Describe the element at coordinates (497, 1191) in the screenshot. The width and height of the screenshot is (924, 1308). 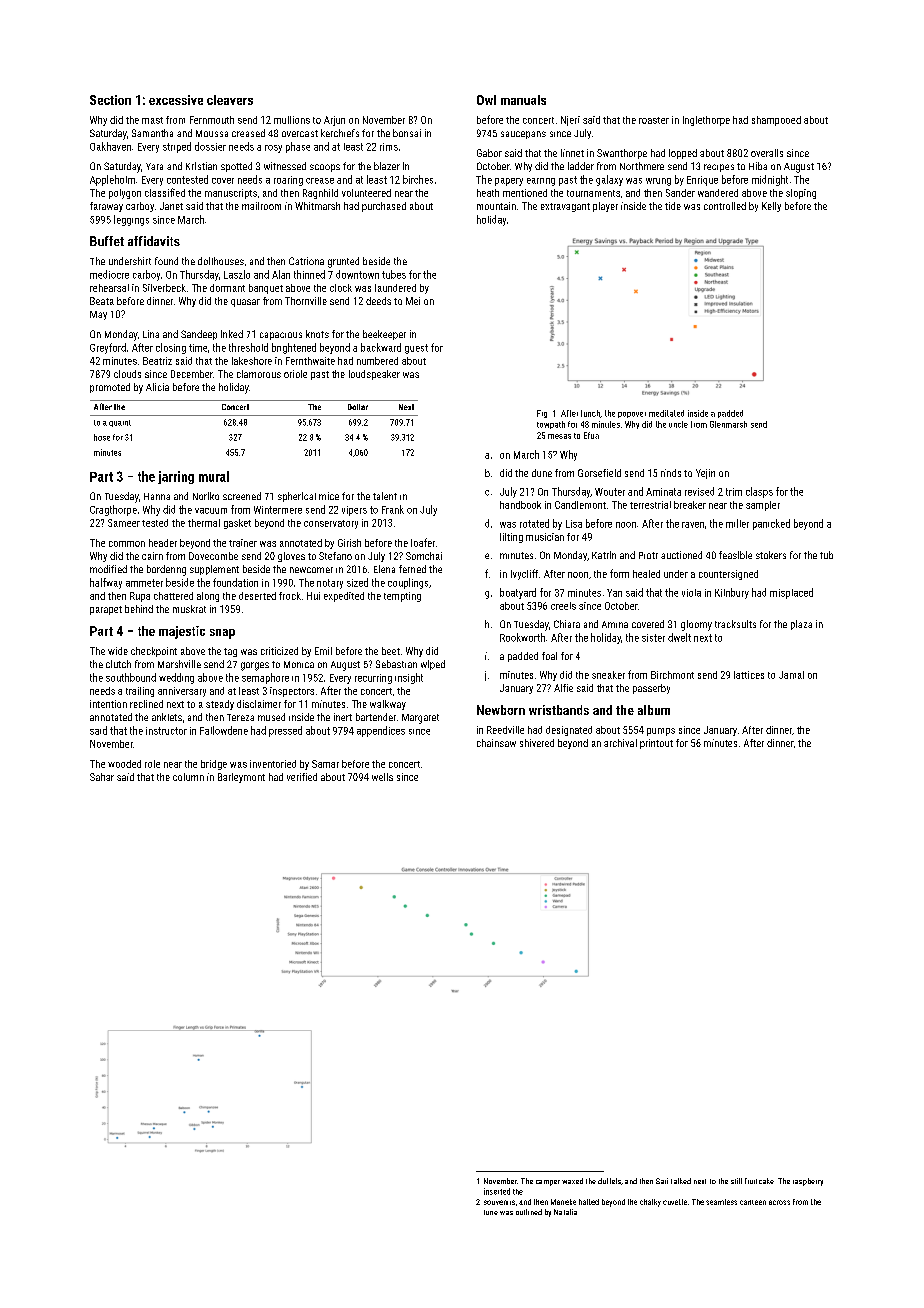
I see `inserted` at that location.
